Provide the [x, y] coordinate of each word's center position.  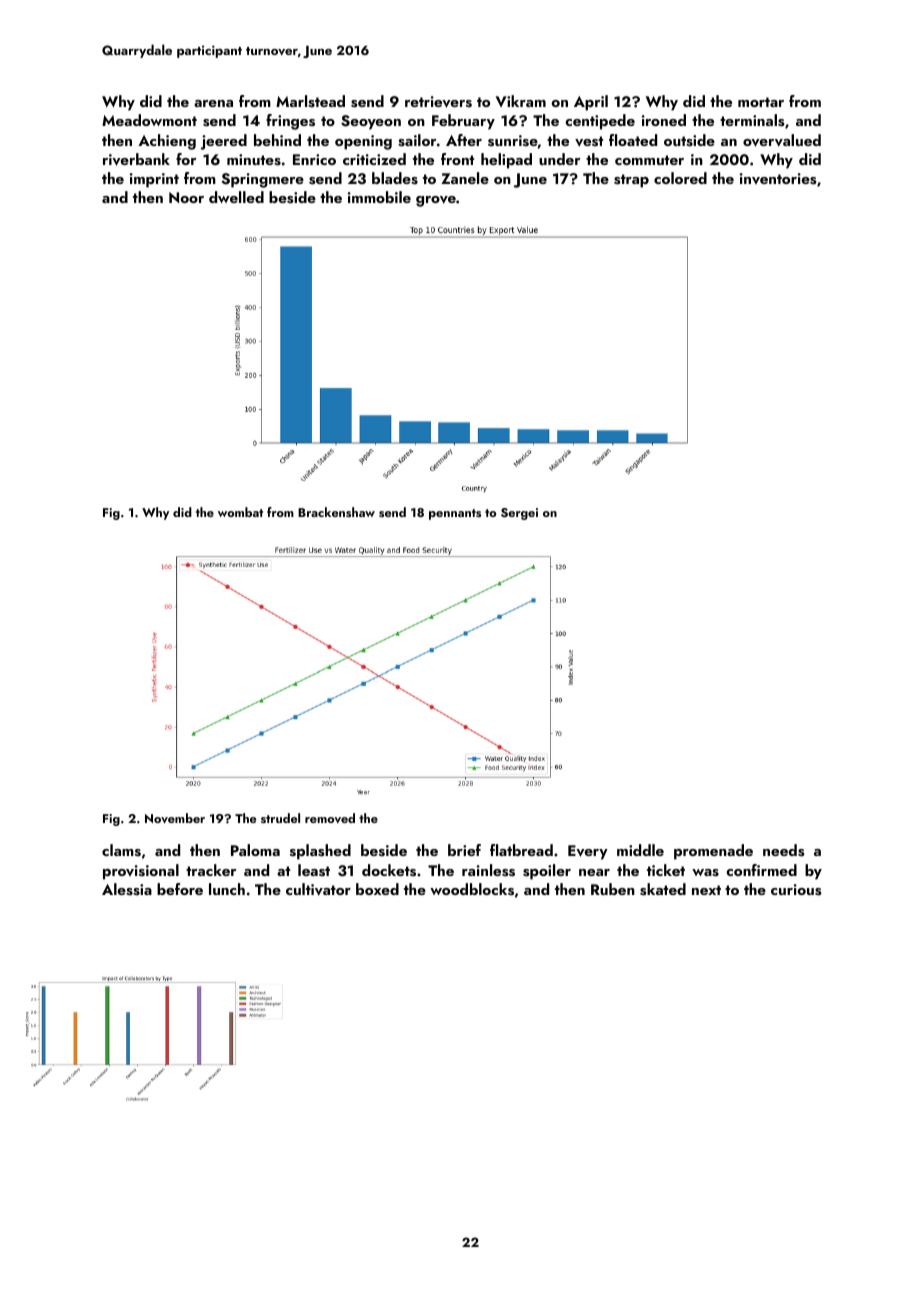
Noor [186, 197]
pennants [455, 514]
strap [631, 181]
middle [640, 850]
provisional [141, 872]
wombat [240, 512]
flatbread [521, 850]
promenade [713, 852]
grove [436, 201]
